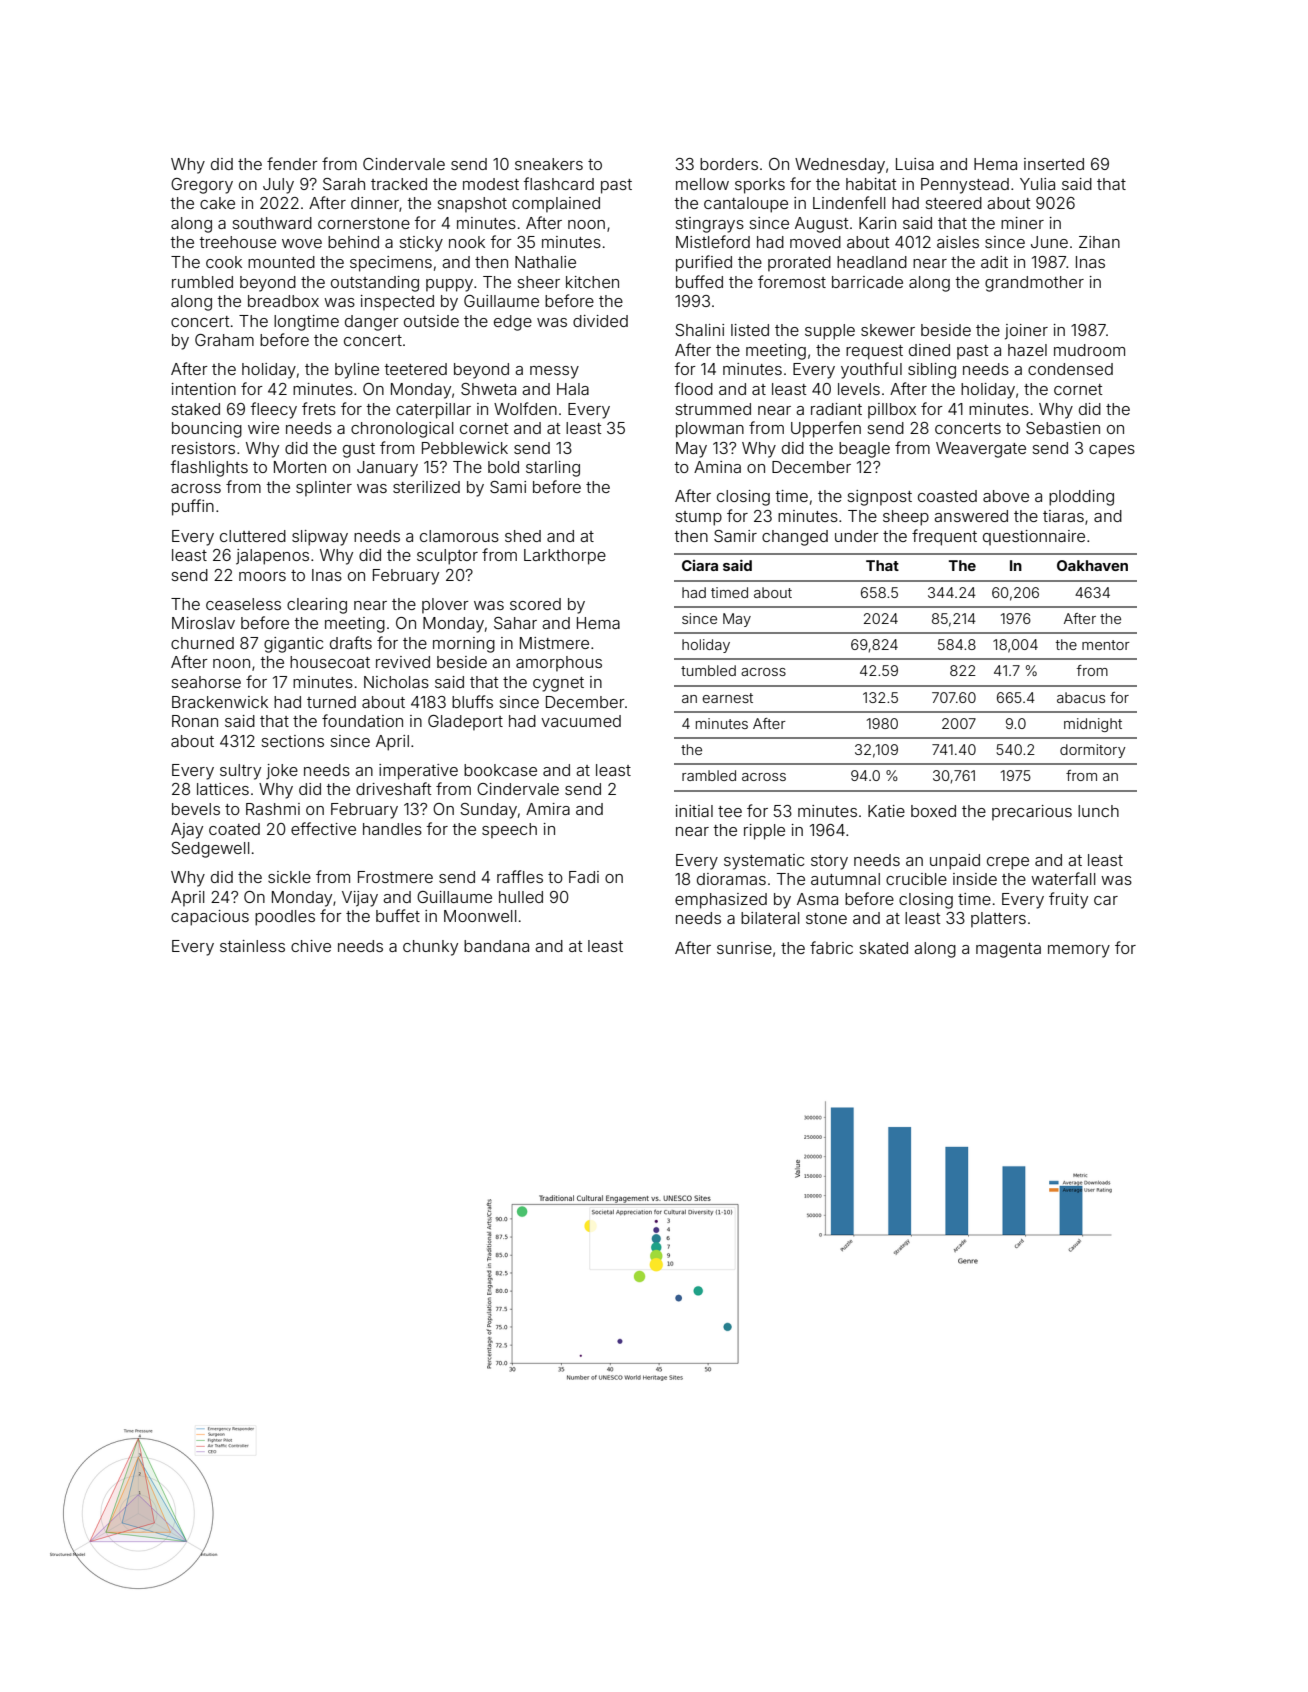 This screenshot has width=1308, height=1692. Describe the element at coordinates (710, 430) in the screenshot. I see `plowman` at that location.
